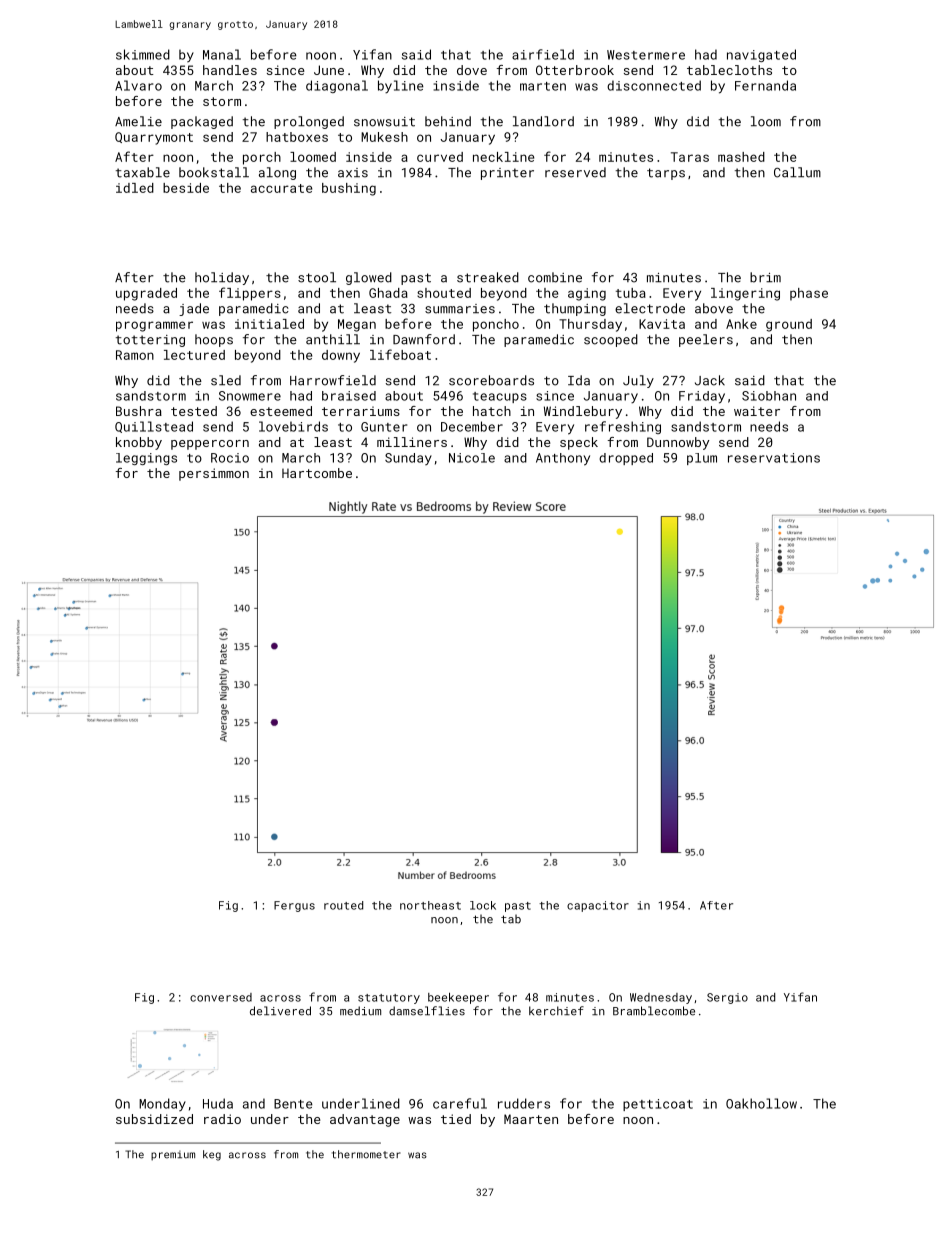  I want to click on Hartcombe, so click(317, 473).
